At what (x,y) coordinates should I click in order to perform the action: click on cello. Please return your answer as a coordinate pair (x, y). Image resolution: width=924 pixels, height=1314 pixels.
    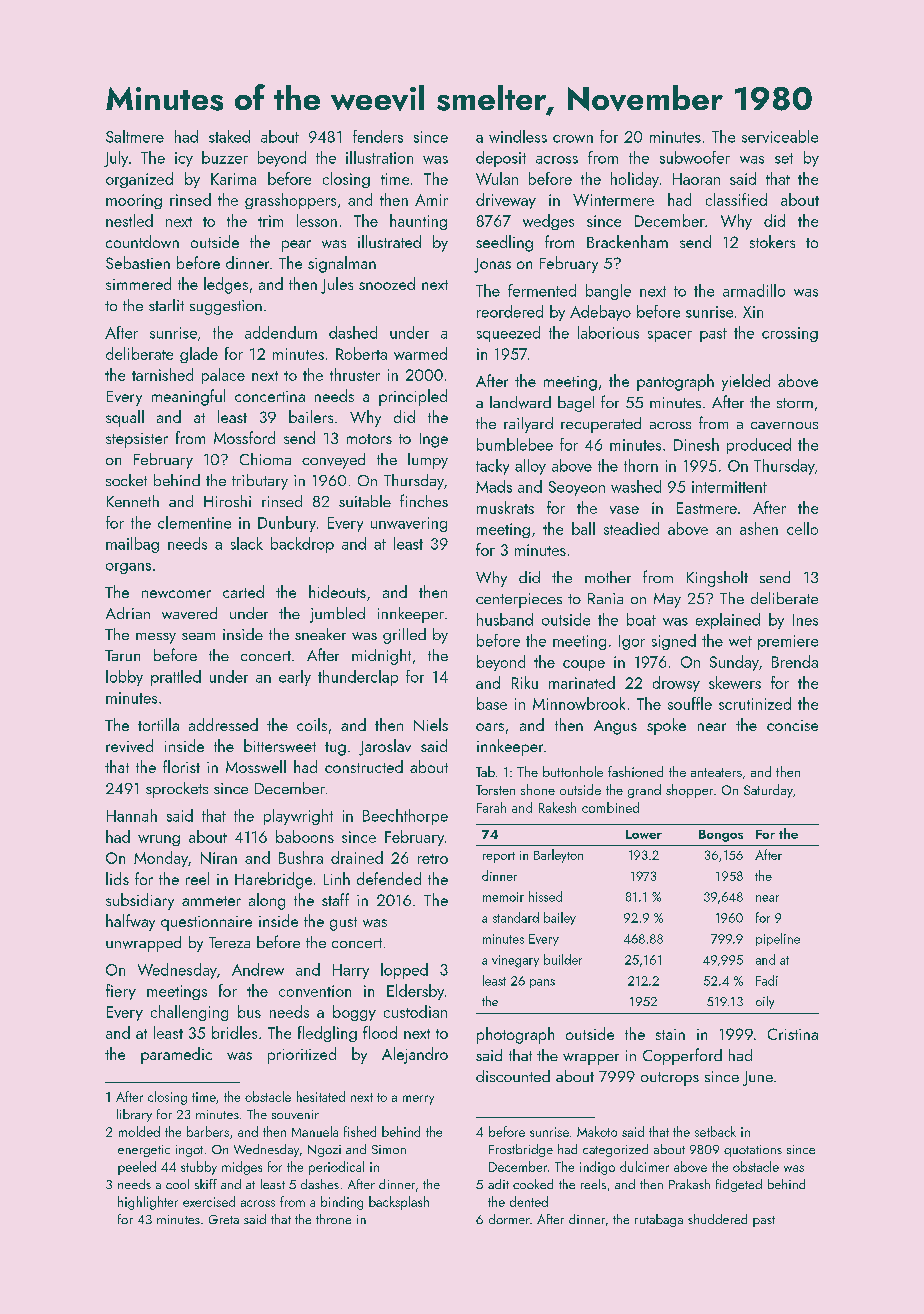
    Looking at the image, I should click on (802, 528).
